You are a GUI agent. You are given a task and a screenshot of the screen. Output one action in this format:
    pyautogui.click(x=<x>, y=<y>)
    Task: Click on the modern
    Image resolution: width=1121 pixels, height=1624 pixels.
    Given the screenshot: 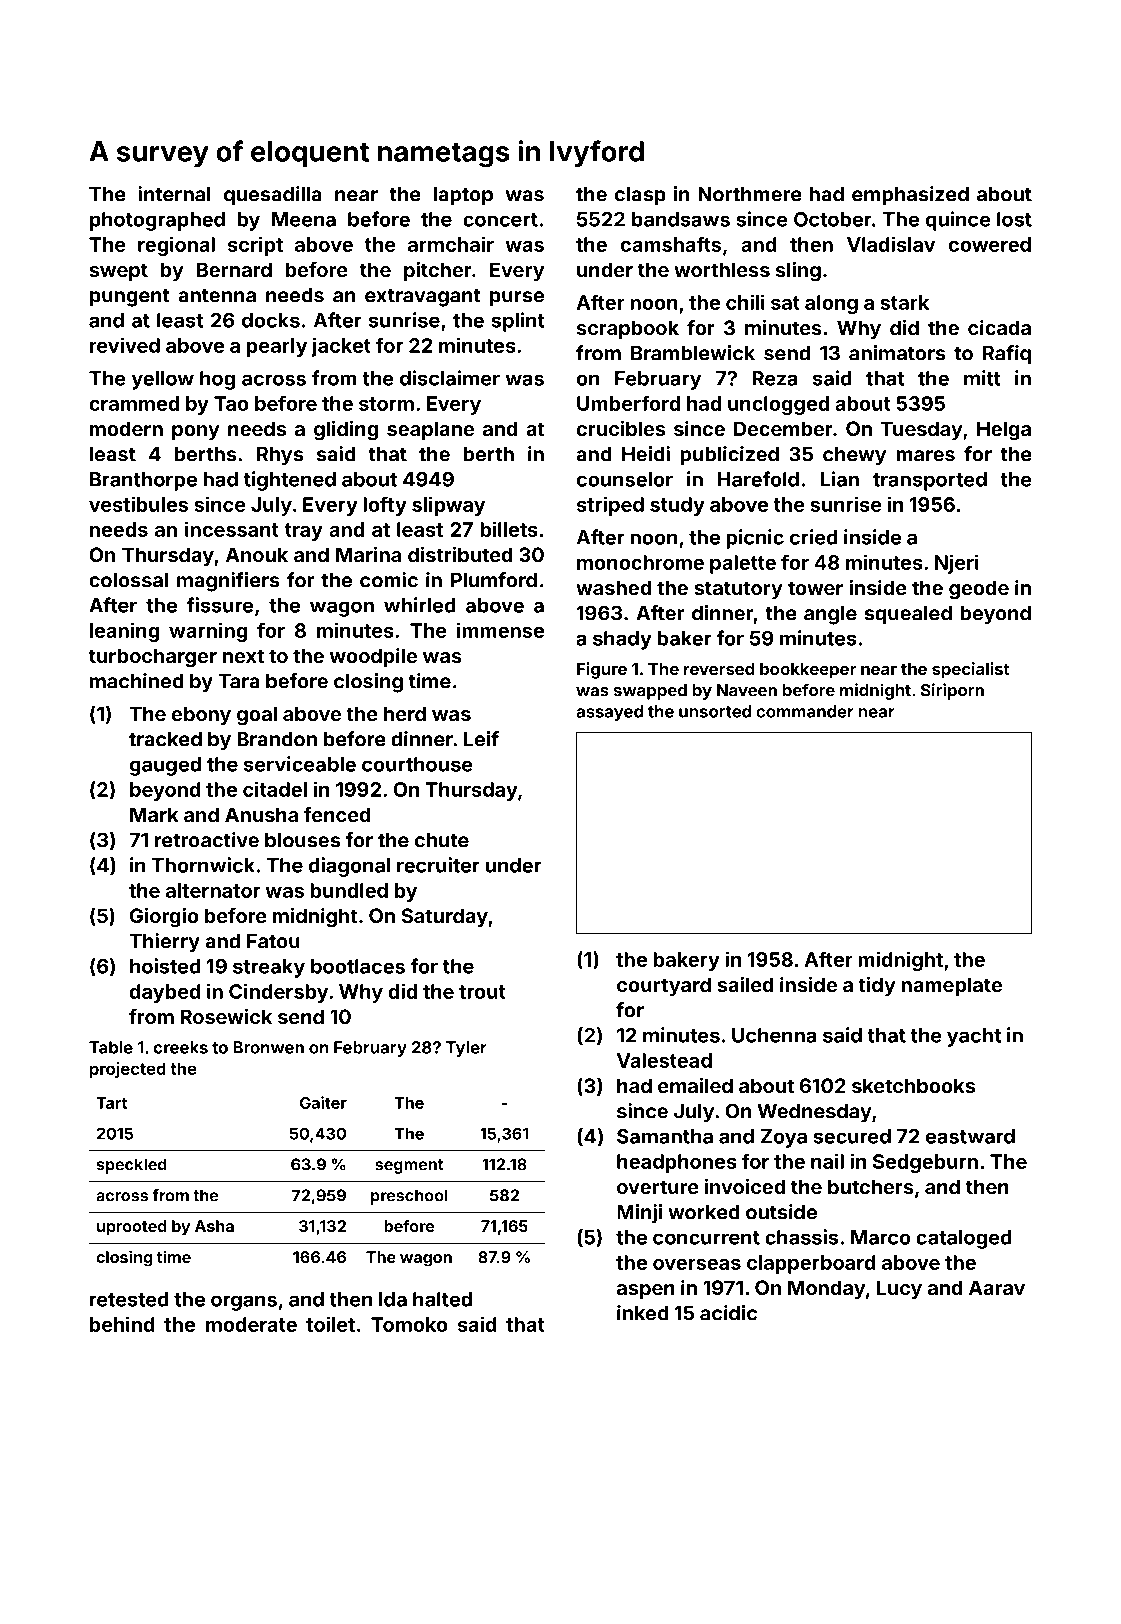 What is the action you would take?
    pyautogui.click(x=126, y=428)
